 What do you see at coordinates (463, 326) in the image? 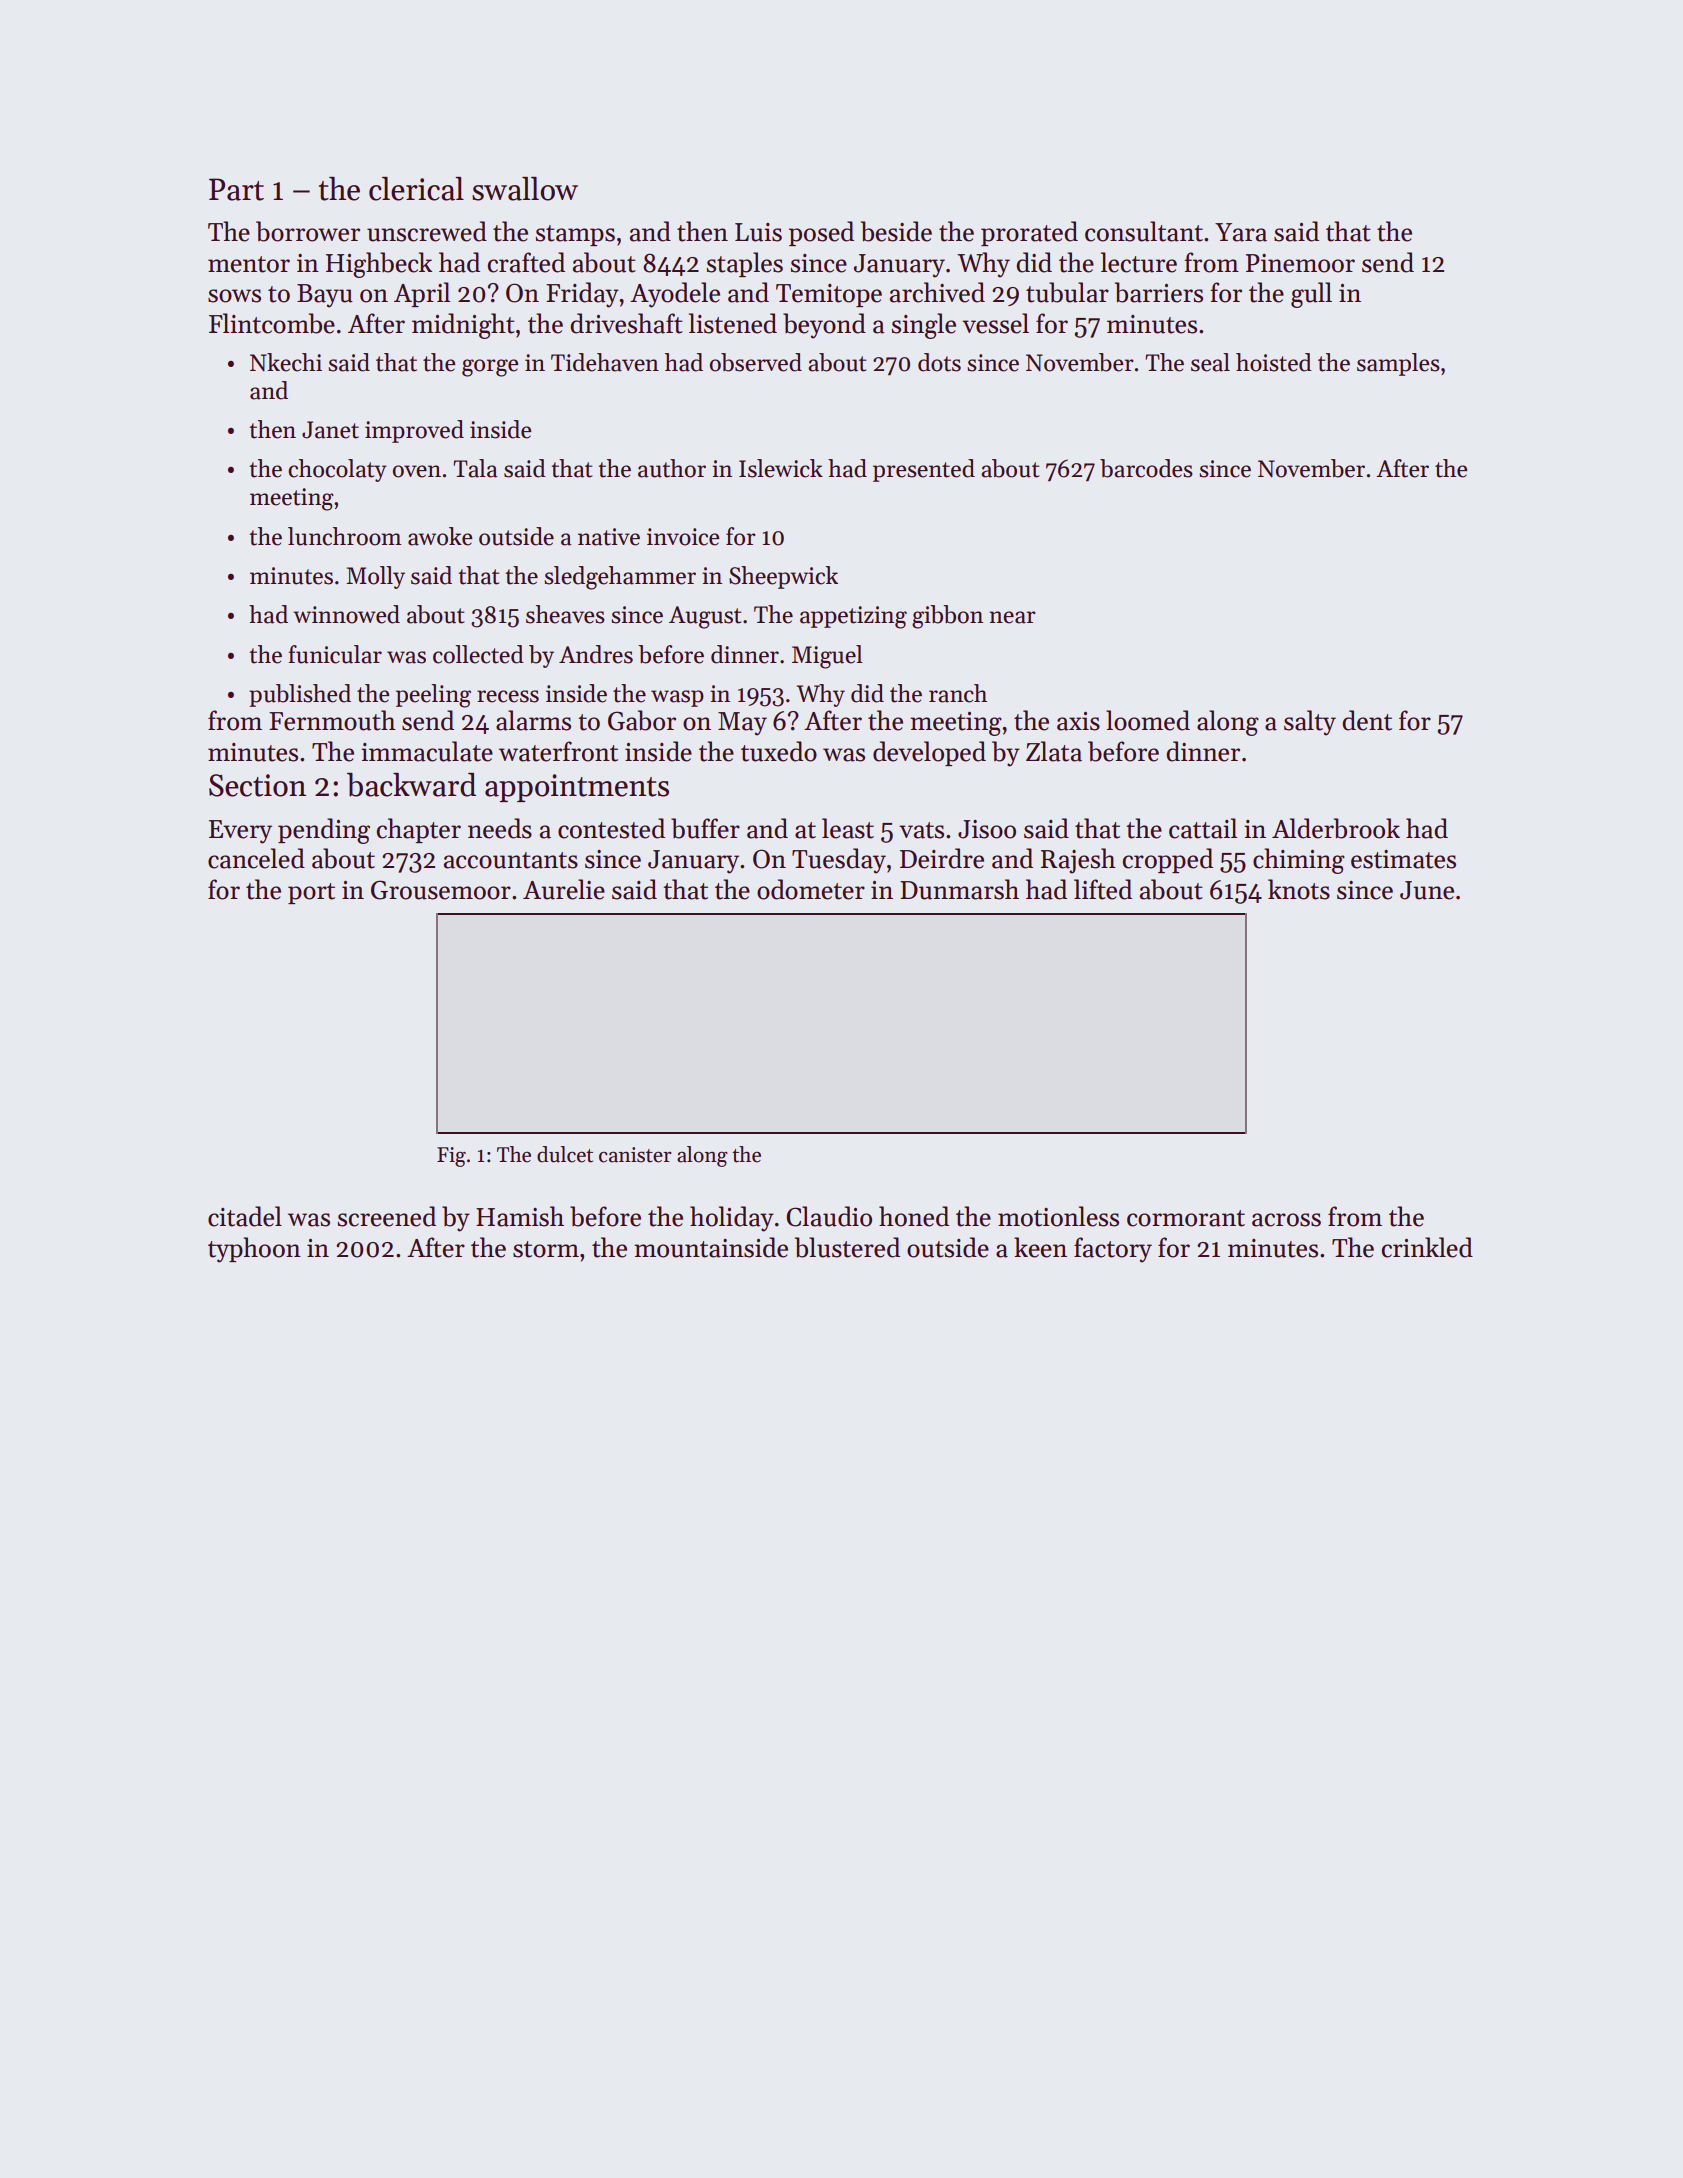
I see `midnight` at bounding box center [463, 326].
